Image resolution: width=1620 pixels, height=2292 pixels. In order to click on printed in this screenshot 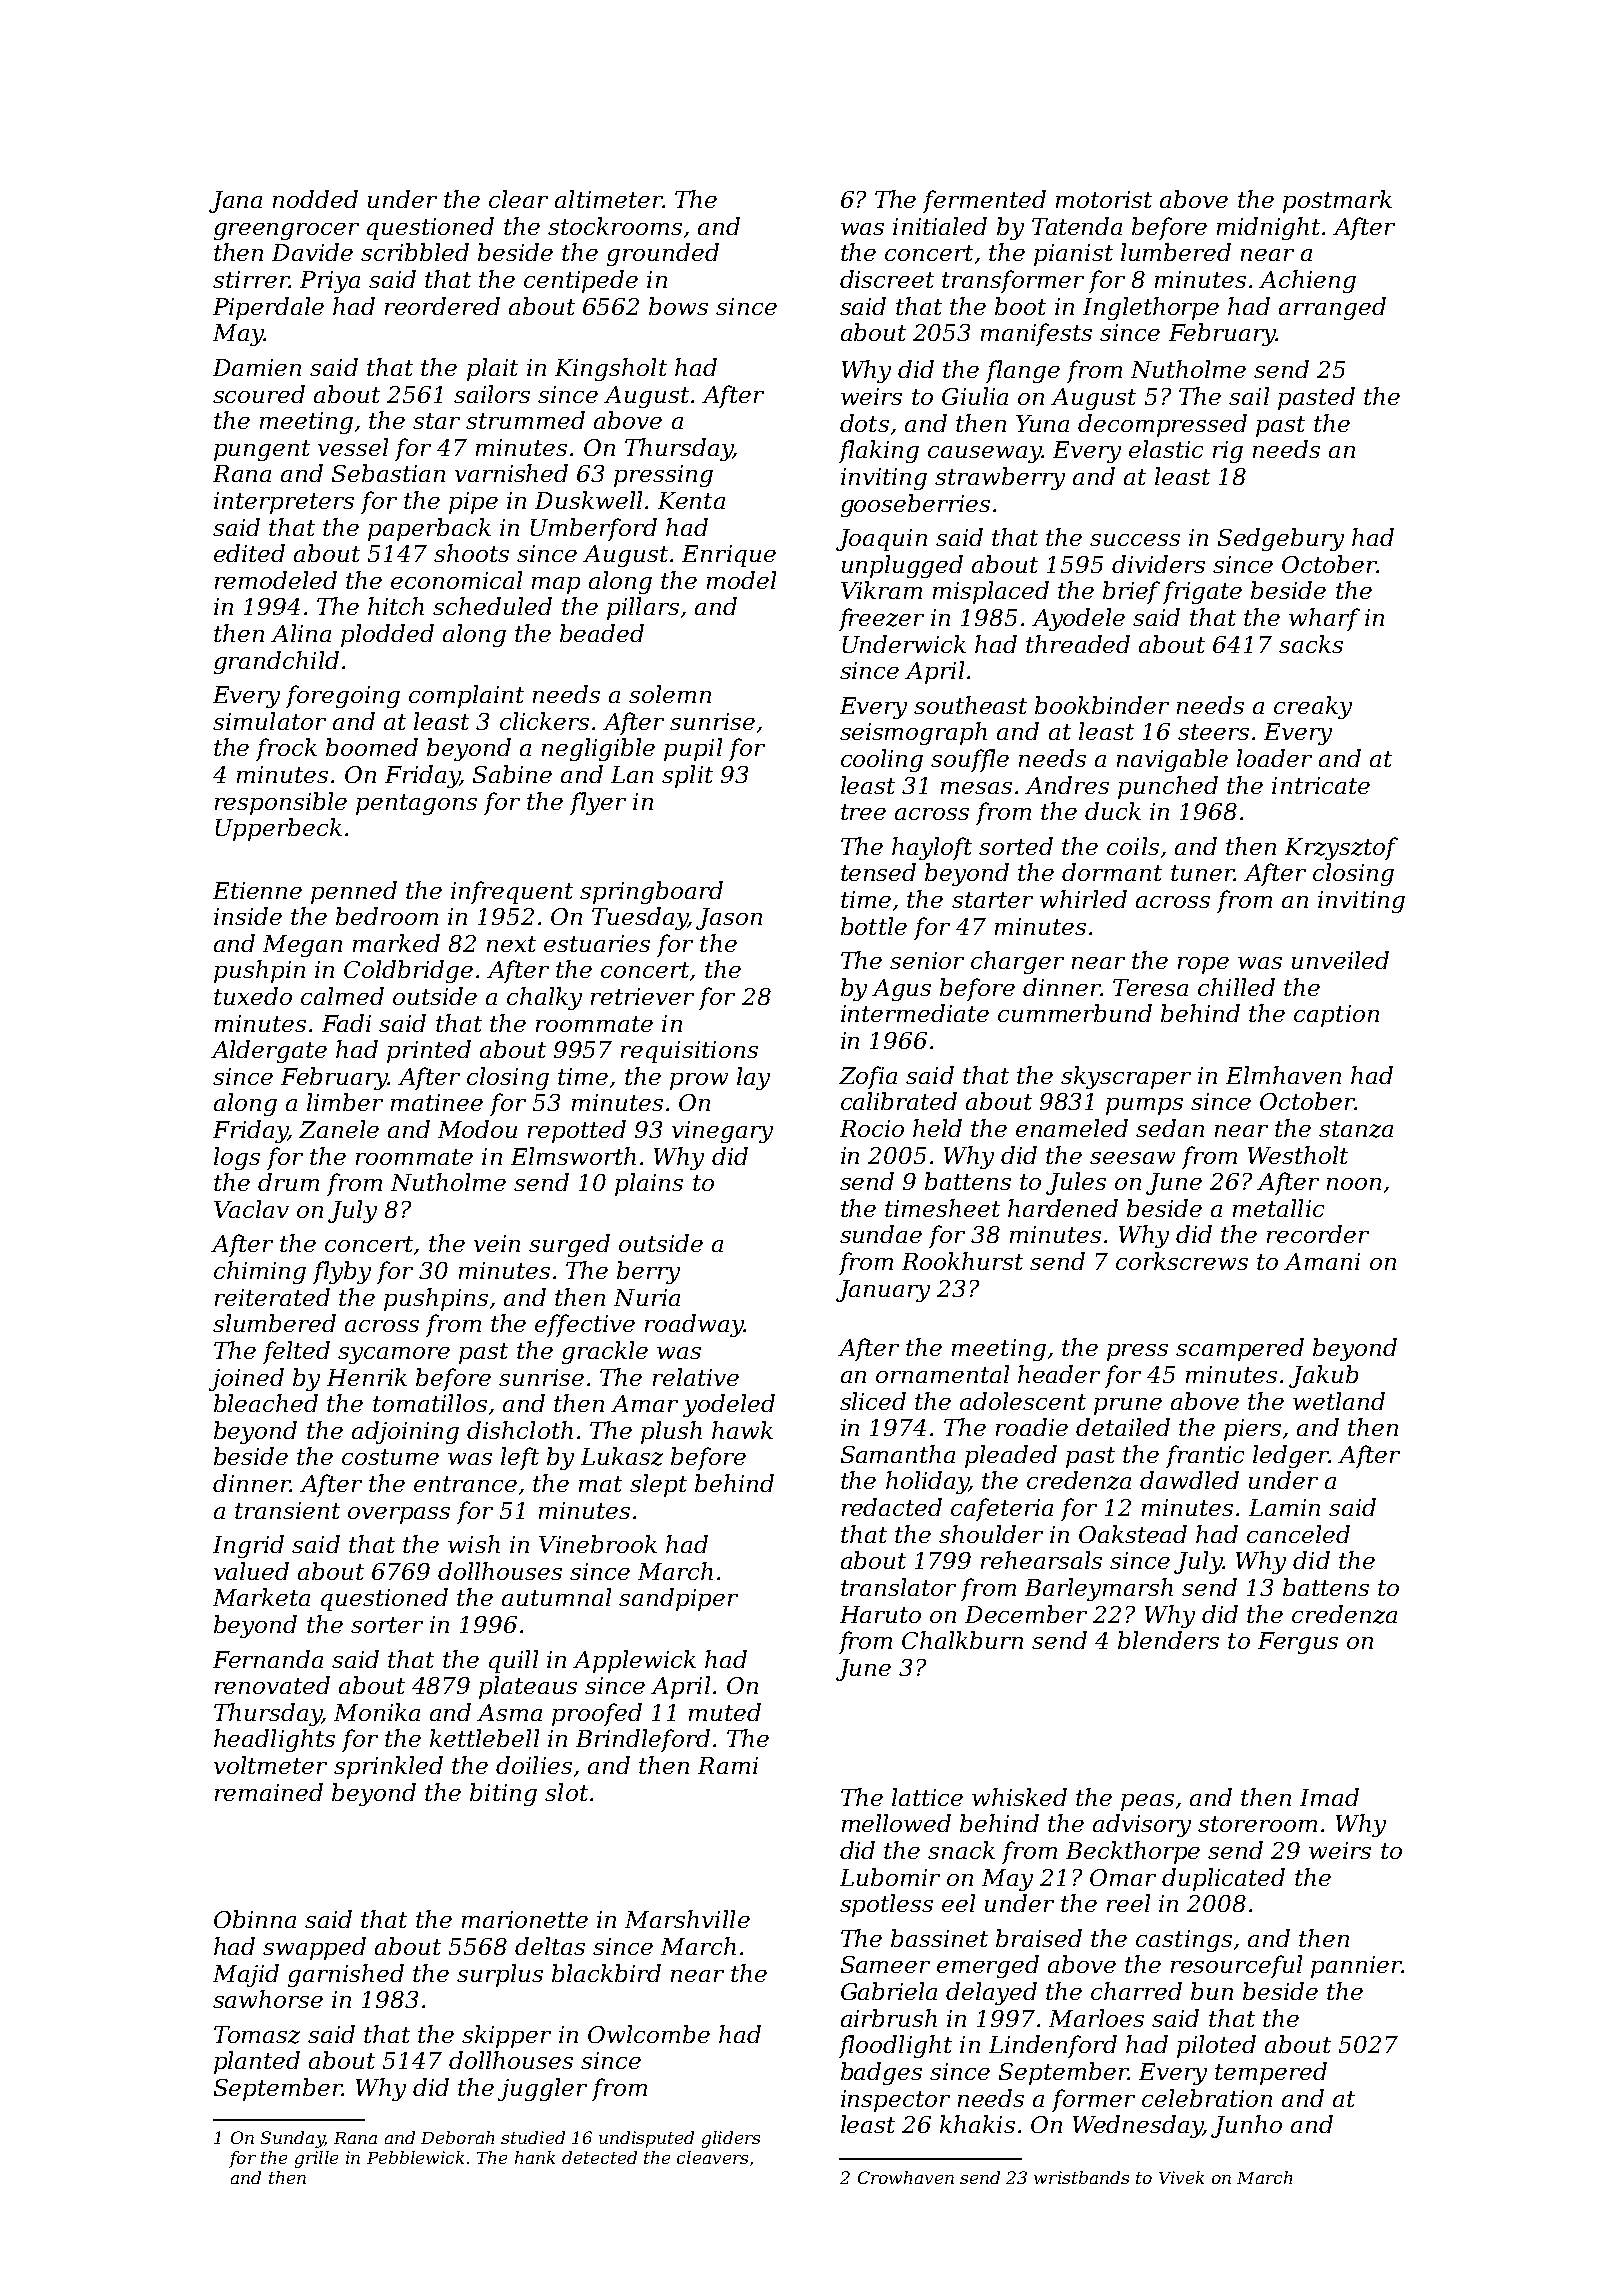, I will do `click(429, 1051)`.
